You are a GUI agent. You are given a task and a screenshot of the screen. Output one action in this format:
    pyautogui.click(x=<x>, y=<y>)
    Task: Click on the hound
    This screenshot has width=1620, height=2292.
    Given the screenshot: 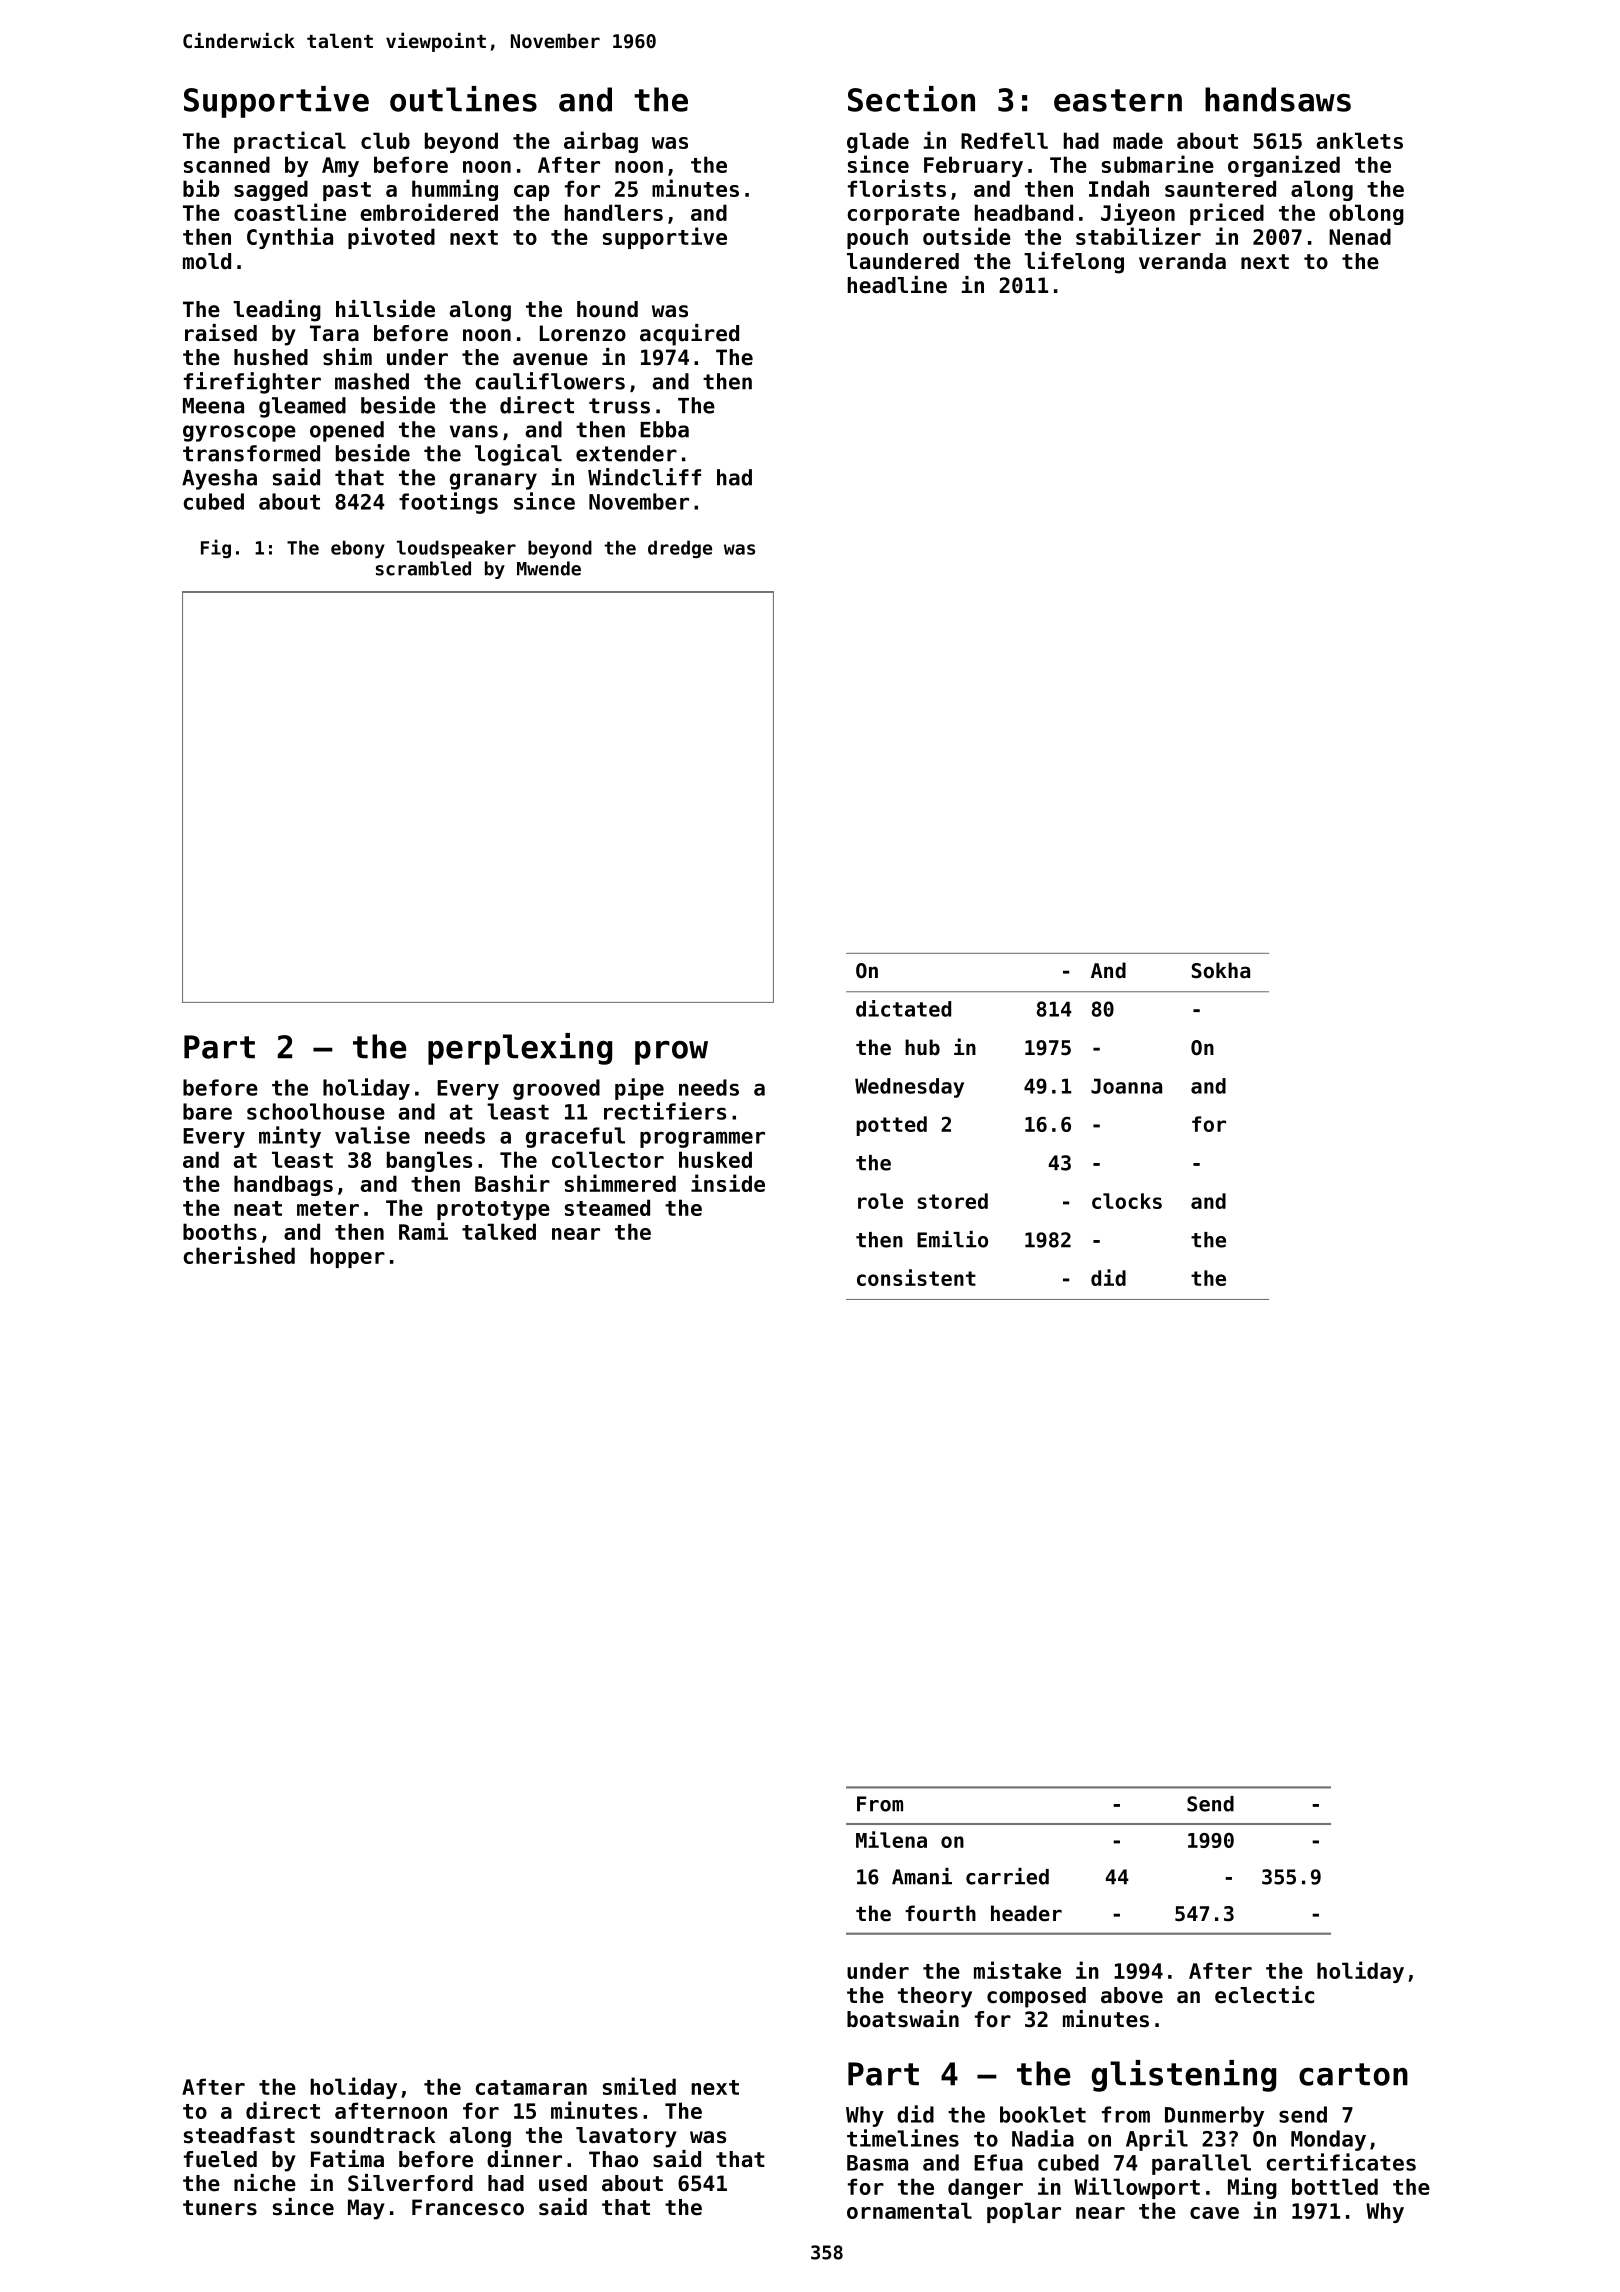 What is the action you would take?
    pyautogui.click(x=607, y=309)
